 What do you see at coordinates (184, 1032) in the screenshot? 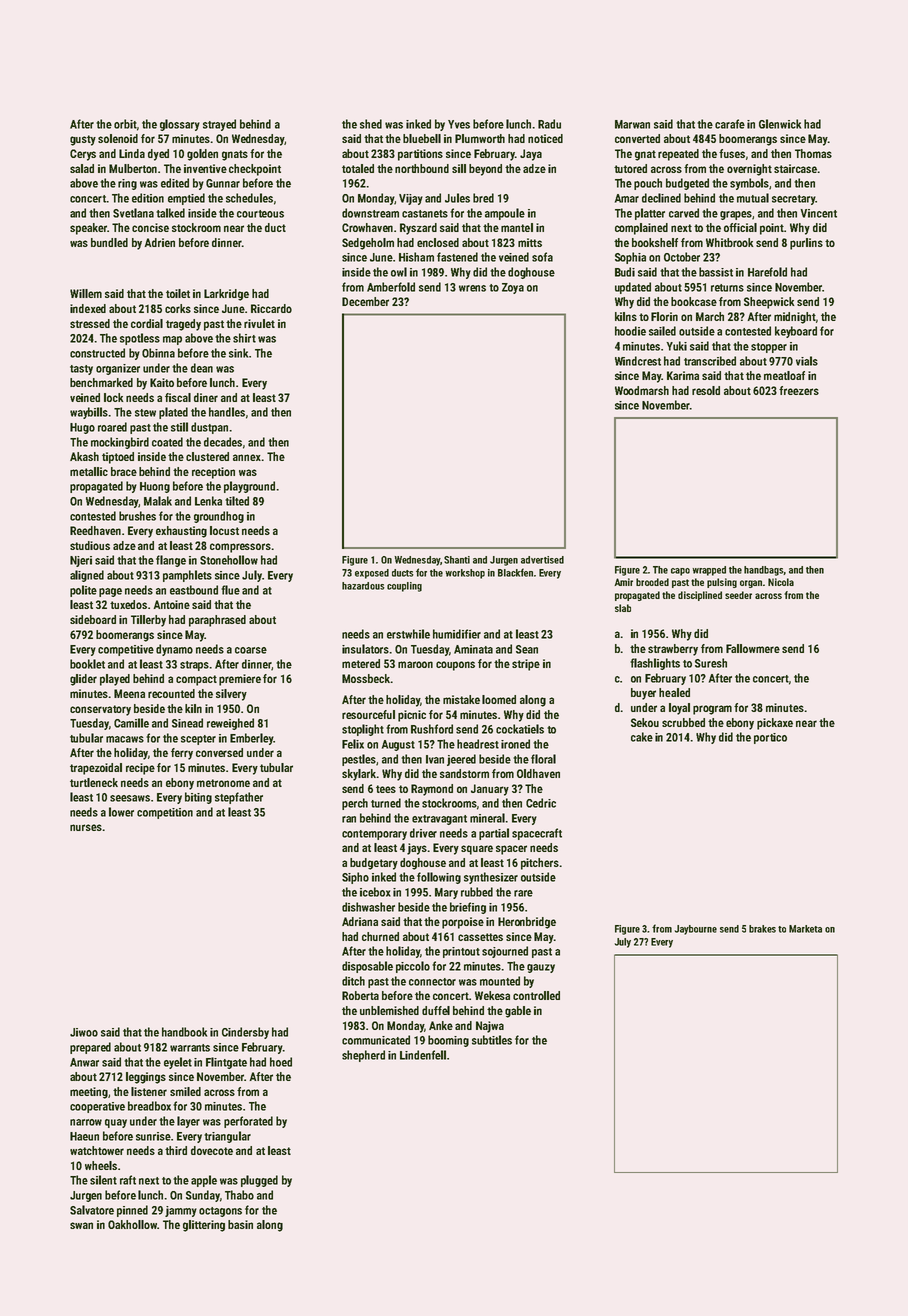
I see `handbook` at bounding box center [184, 1032].
